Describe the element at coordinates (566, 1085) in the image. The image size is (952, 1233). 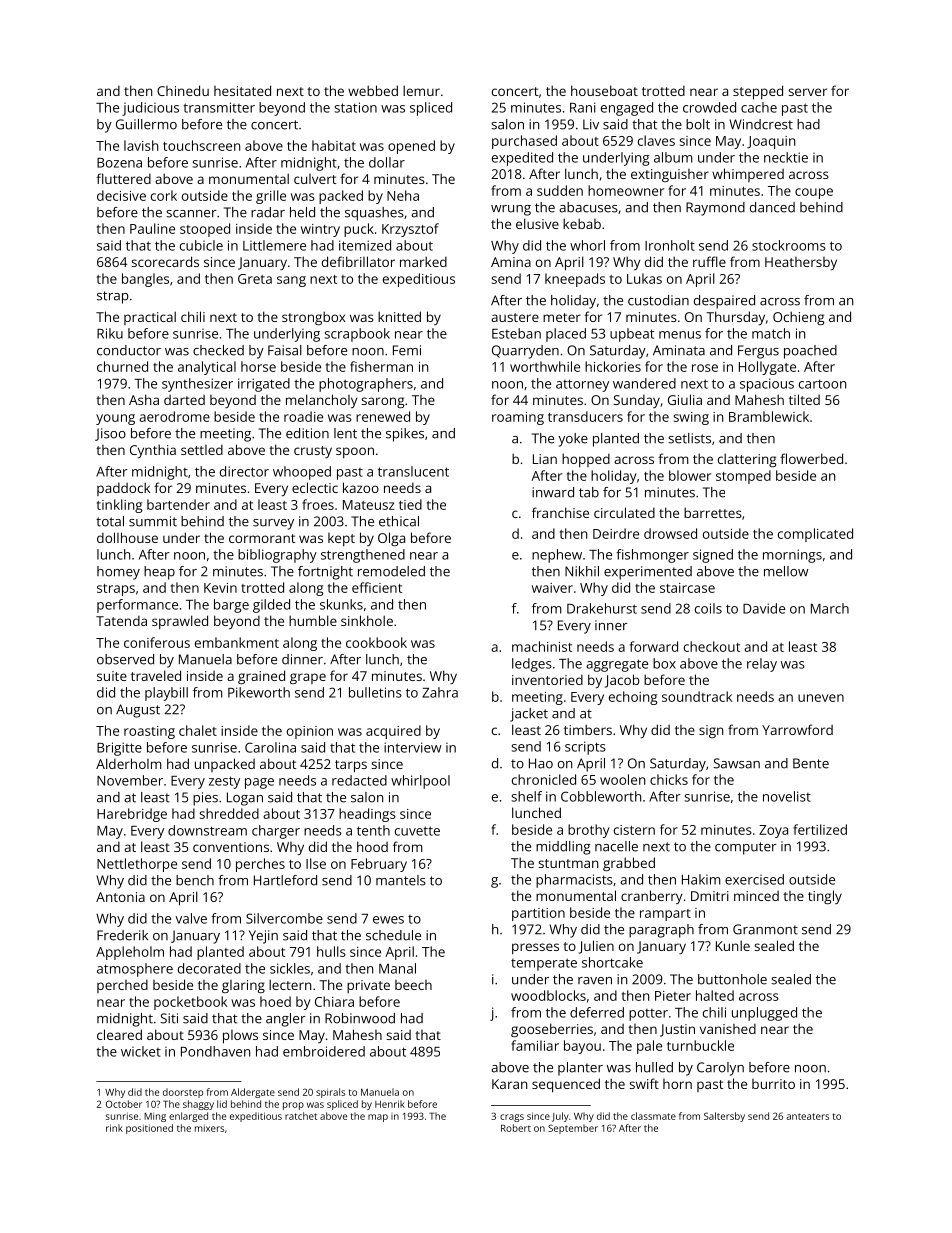
I see `sequenced` at that location.
